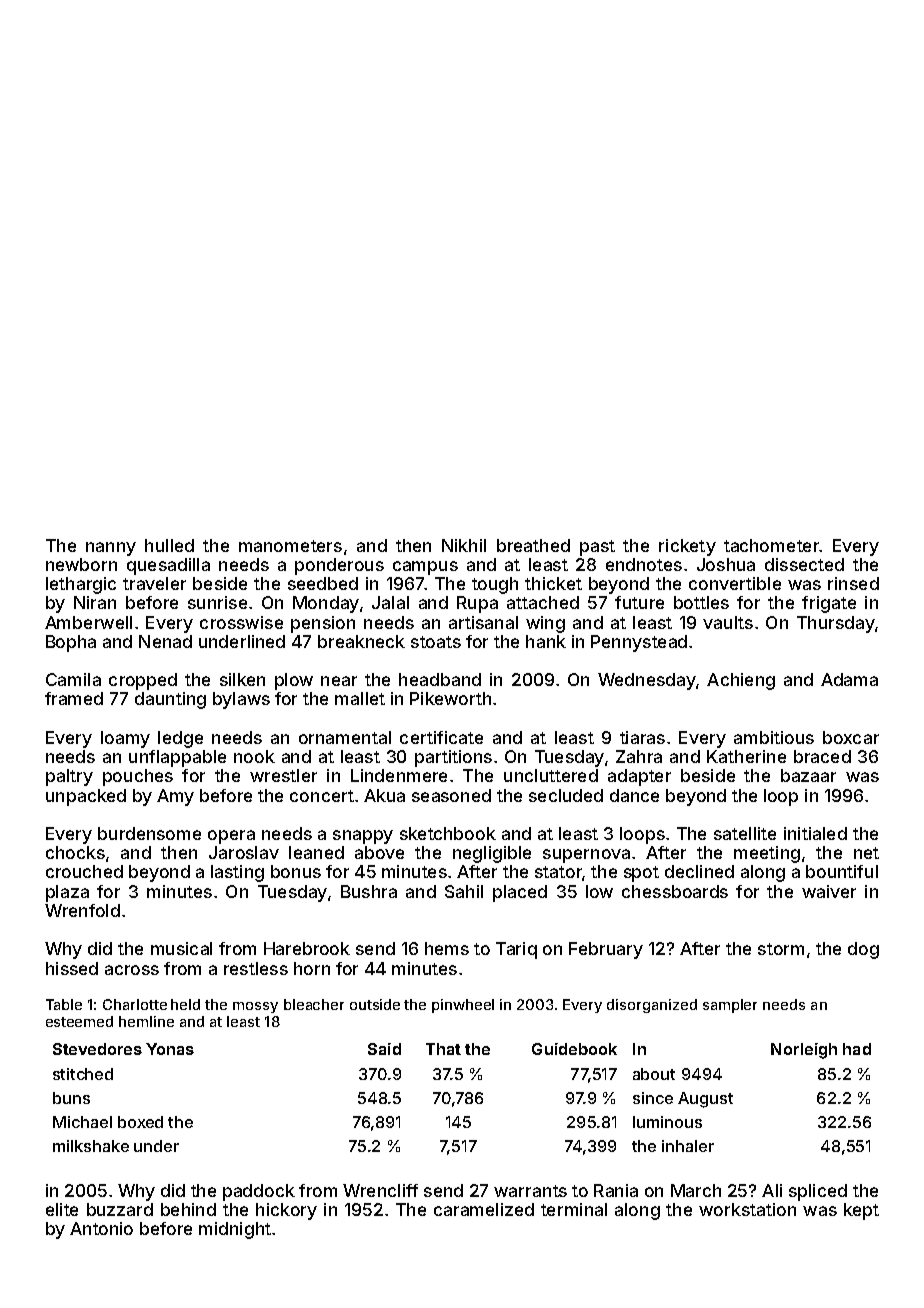  Describe the element at coordinates (687, 547) in the screenshot. I see `rickety` at that location.
